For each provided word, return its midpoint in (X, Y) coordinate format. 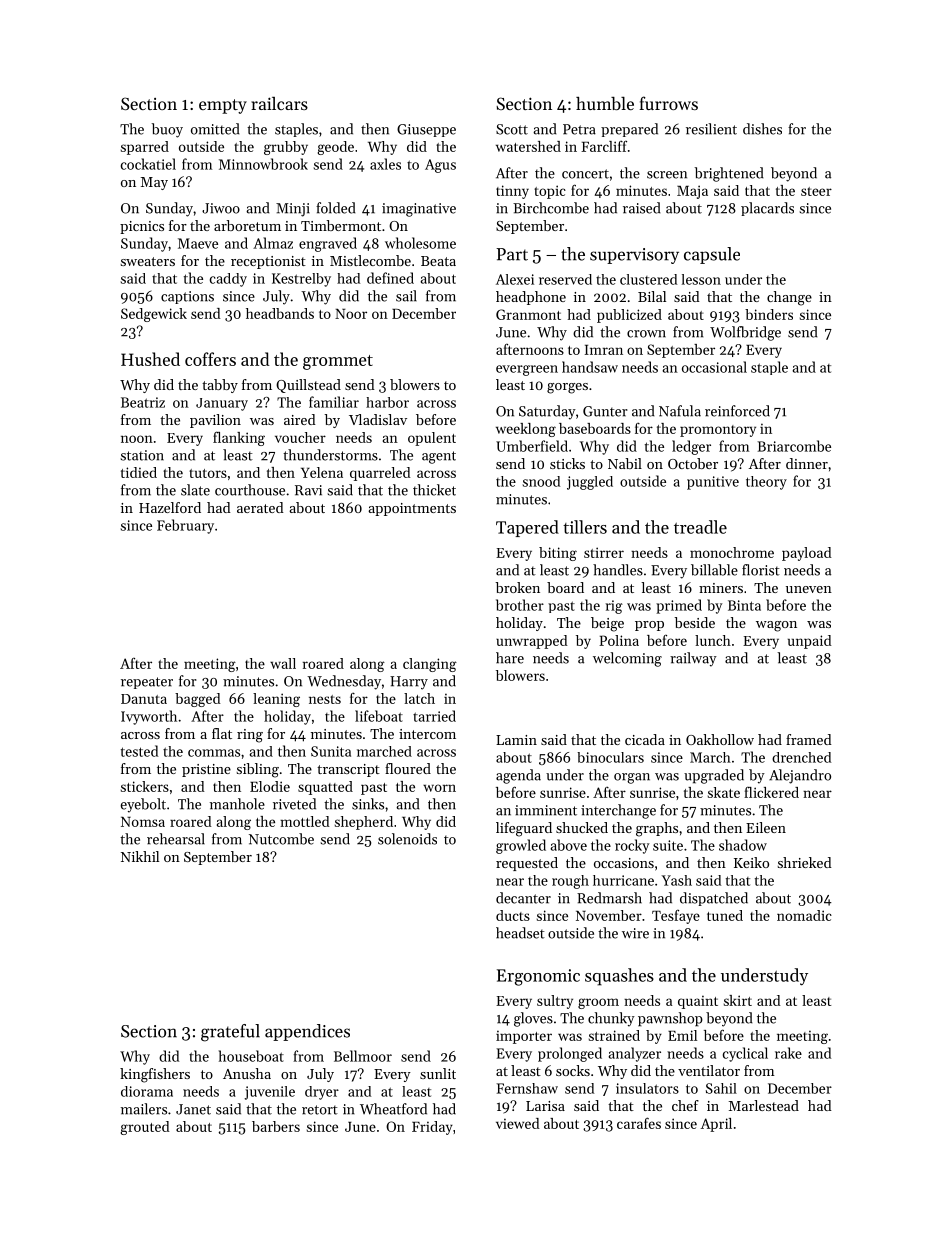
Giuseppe (426, 130)
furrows (668, 103)
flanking (239, 438)
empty (223, 106)
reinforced (737, 411)
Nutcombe (281, 839)
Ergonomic (538, 977)
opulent (432, 439)
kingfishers (155, 1075)
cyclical (745, 1054)
